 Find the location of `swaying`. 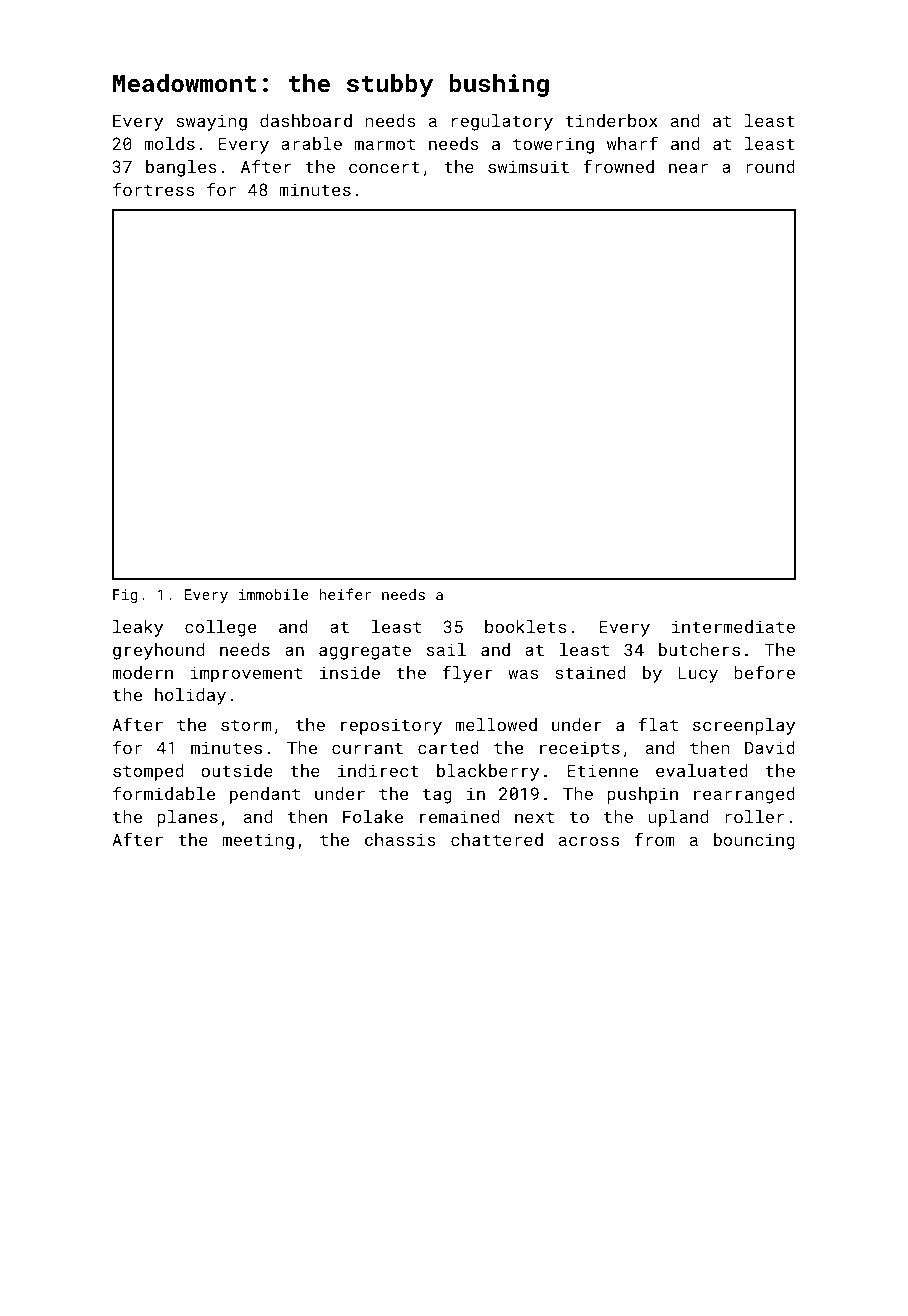

swaying is located at coordinates (211, 122).
